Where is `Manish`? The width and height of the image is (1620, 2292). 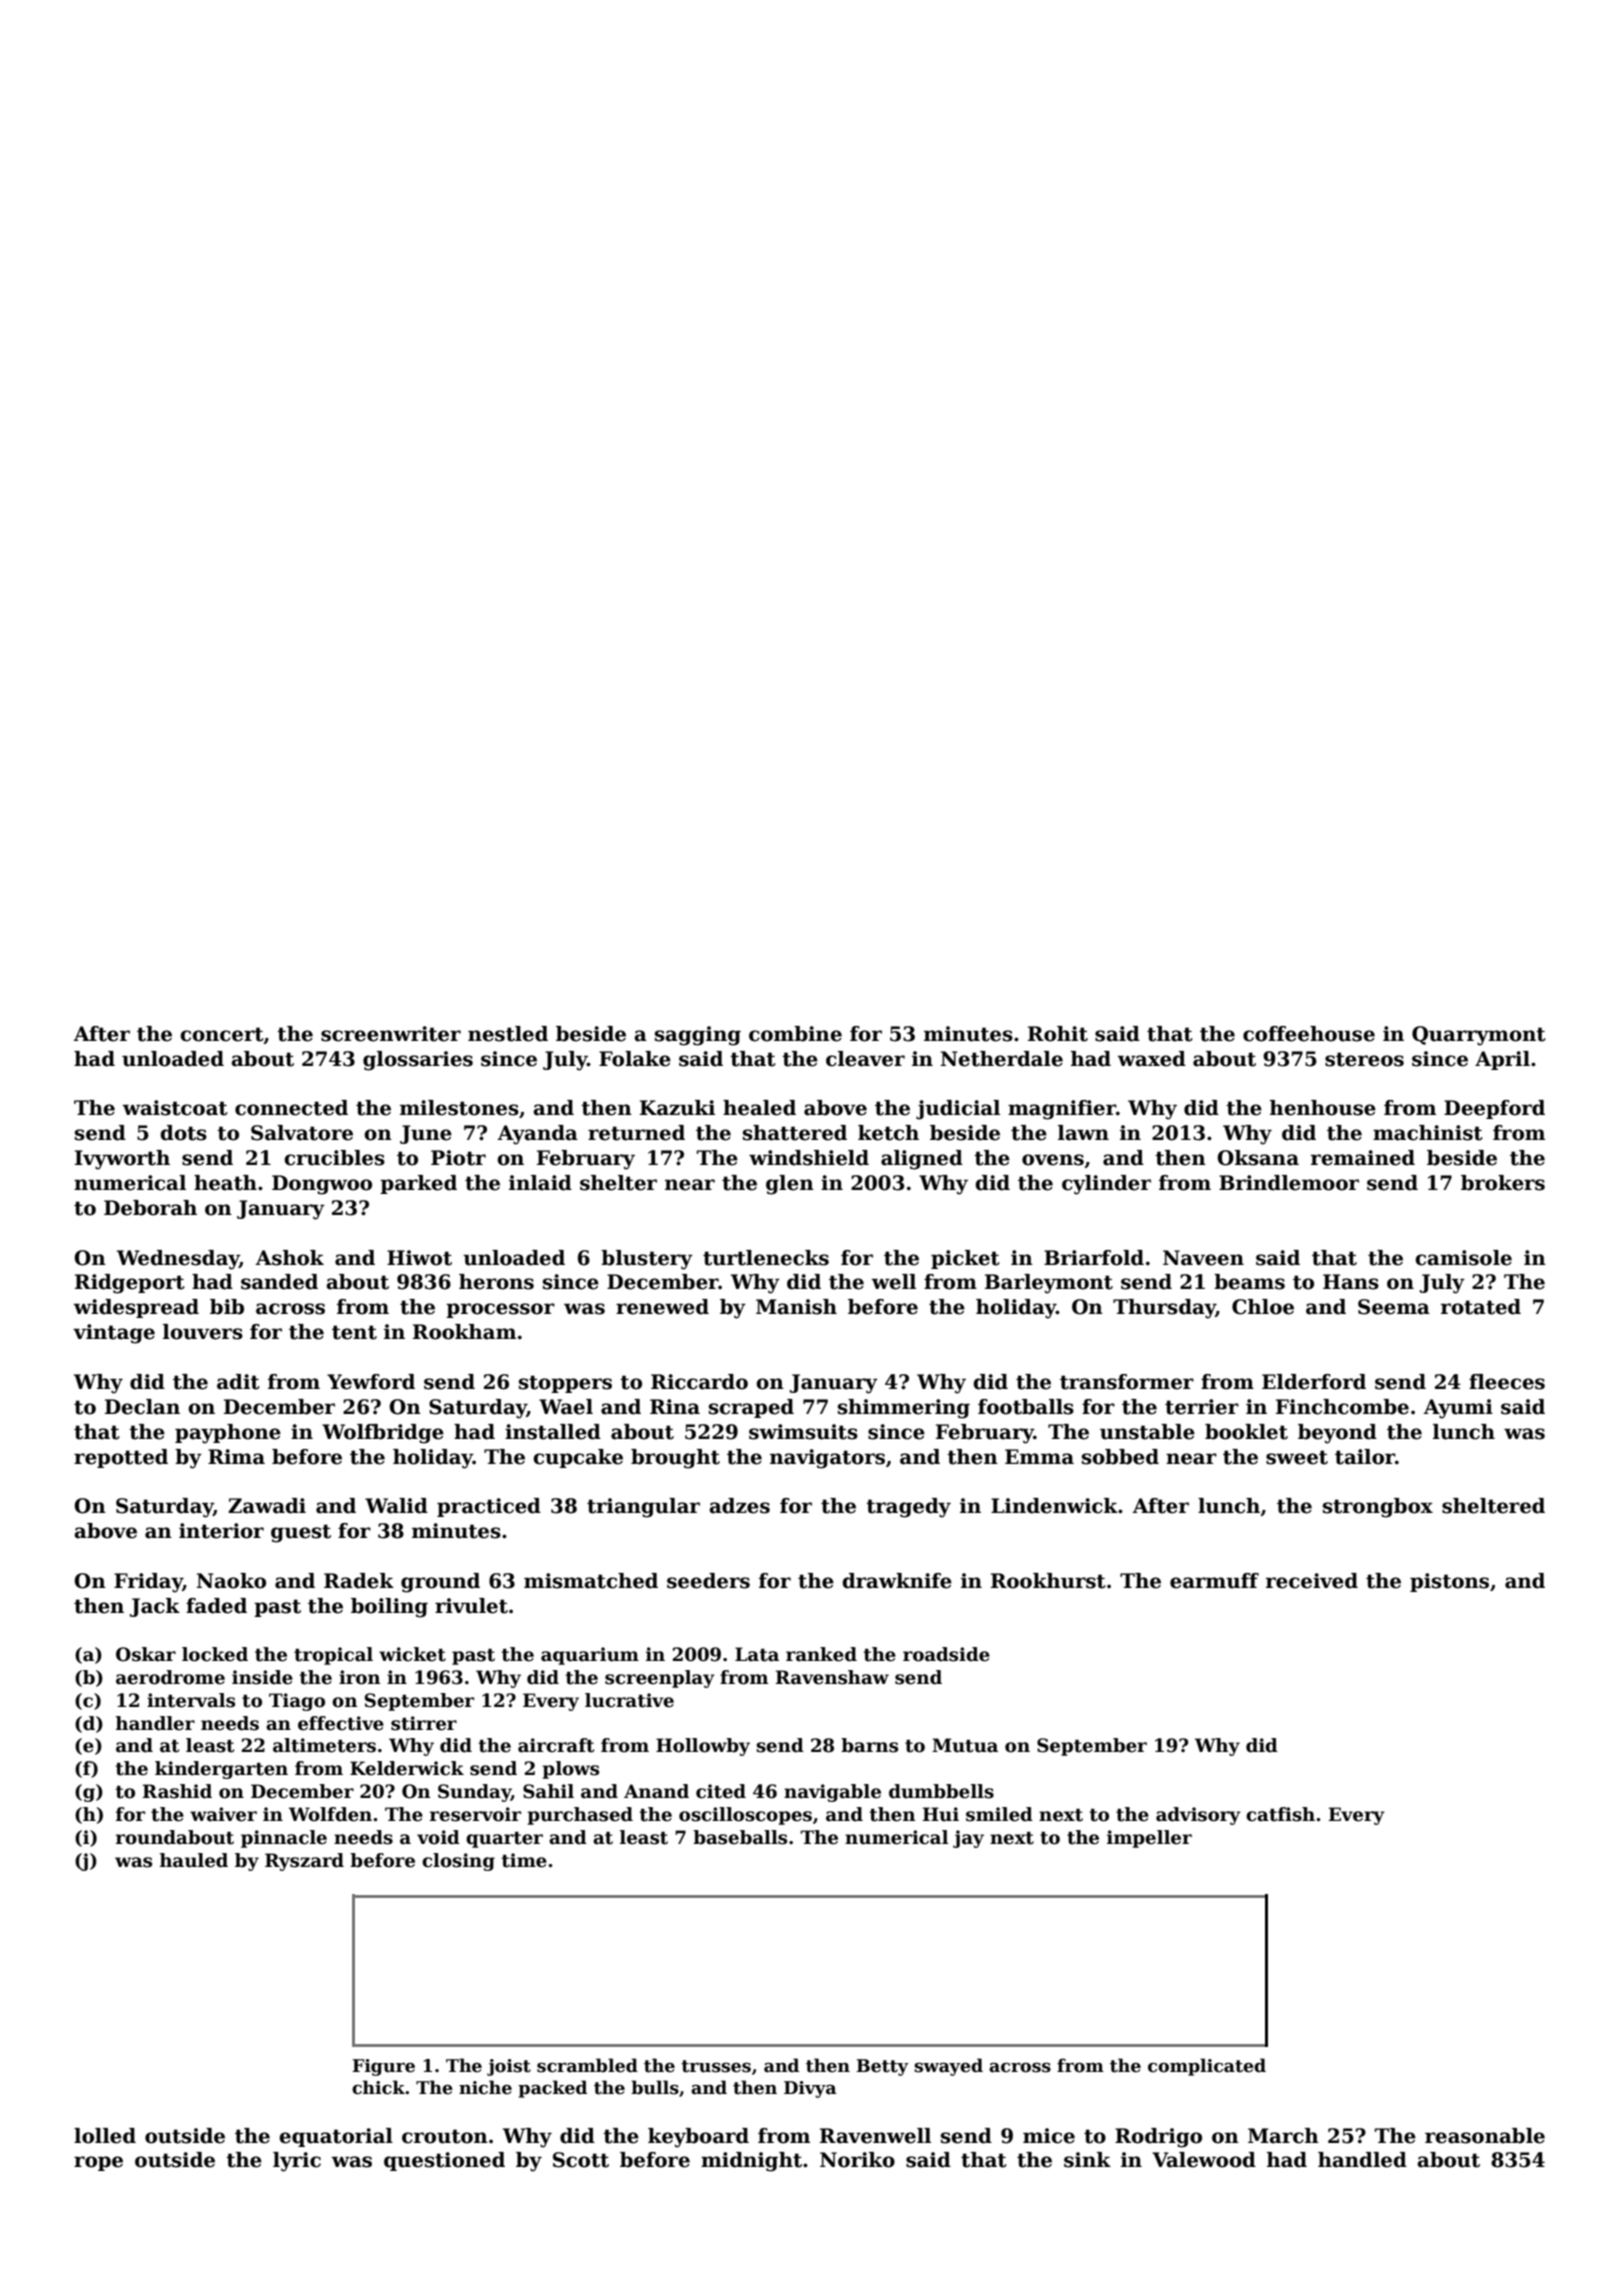
Manish is located at coordinates (796, 1307).
